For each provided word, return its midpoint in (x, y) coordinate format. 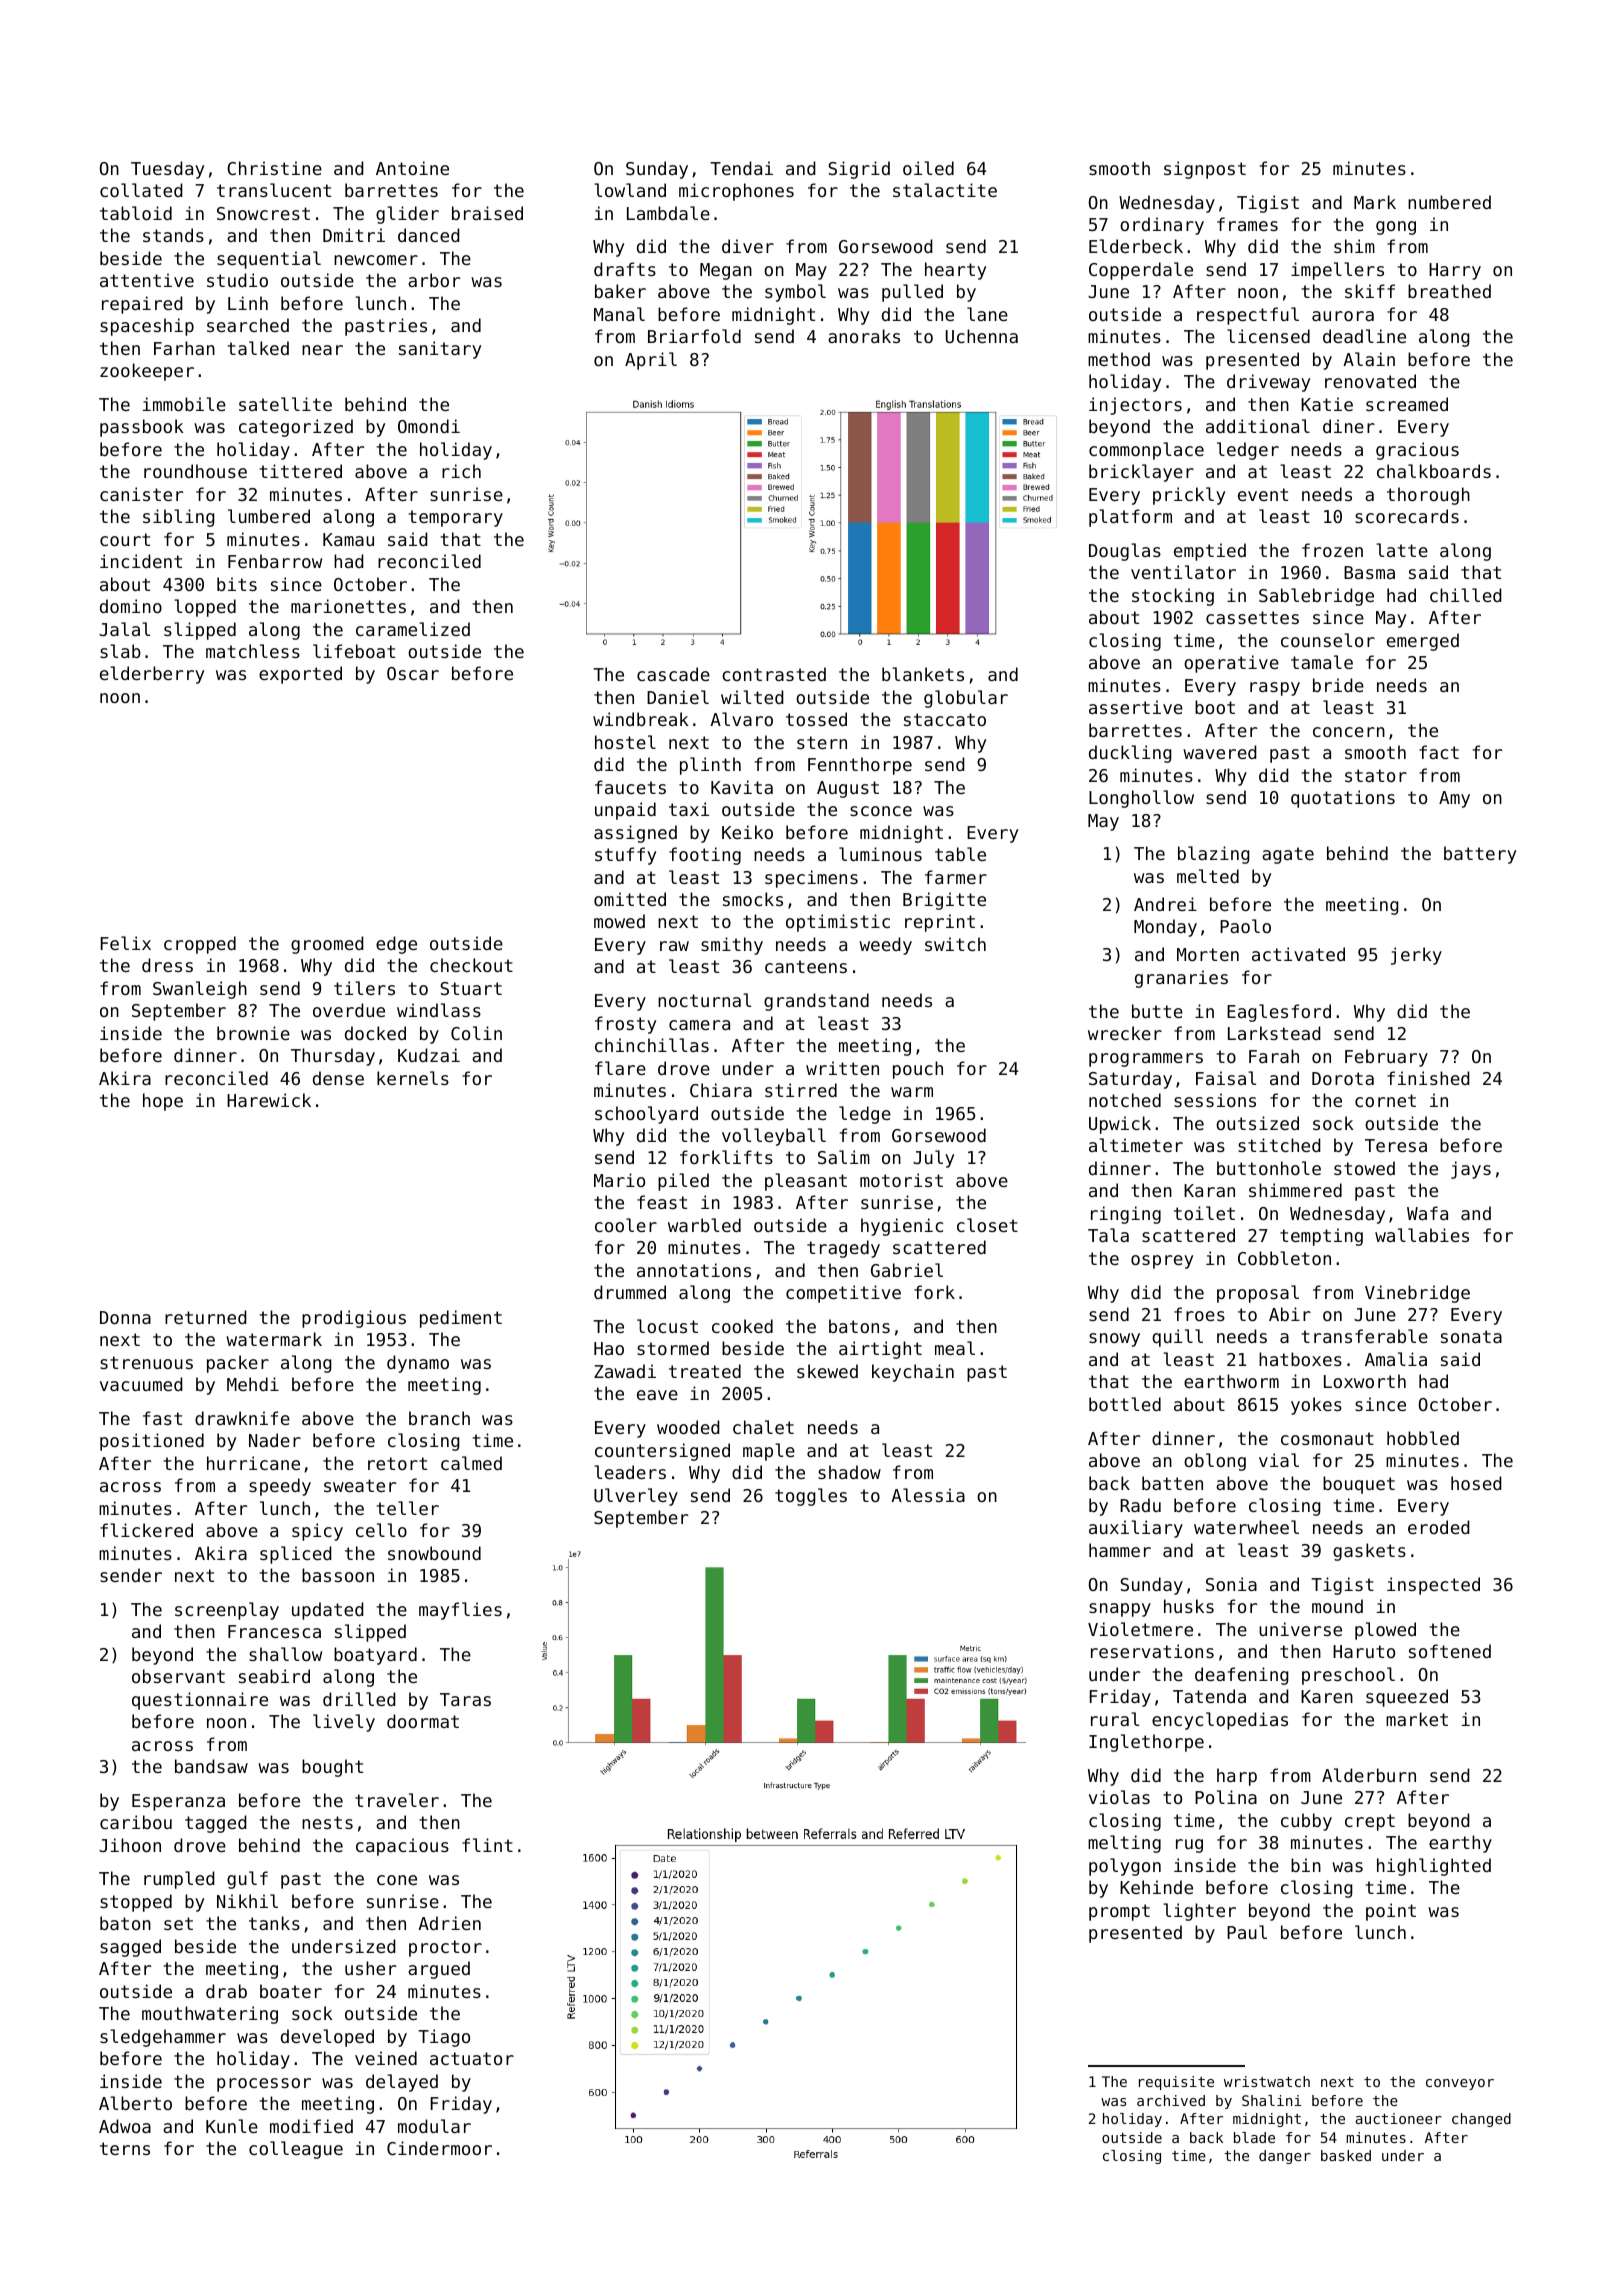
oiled (928, 168)
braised (487, 213)
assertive (1136, 707)
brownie (253, 1033)
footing (705, 856)
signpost (1205, 170)
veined (386, 2058)
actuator (472, 2058)
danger (1285, 2157)
